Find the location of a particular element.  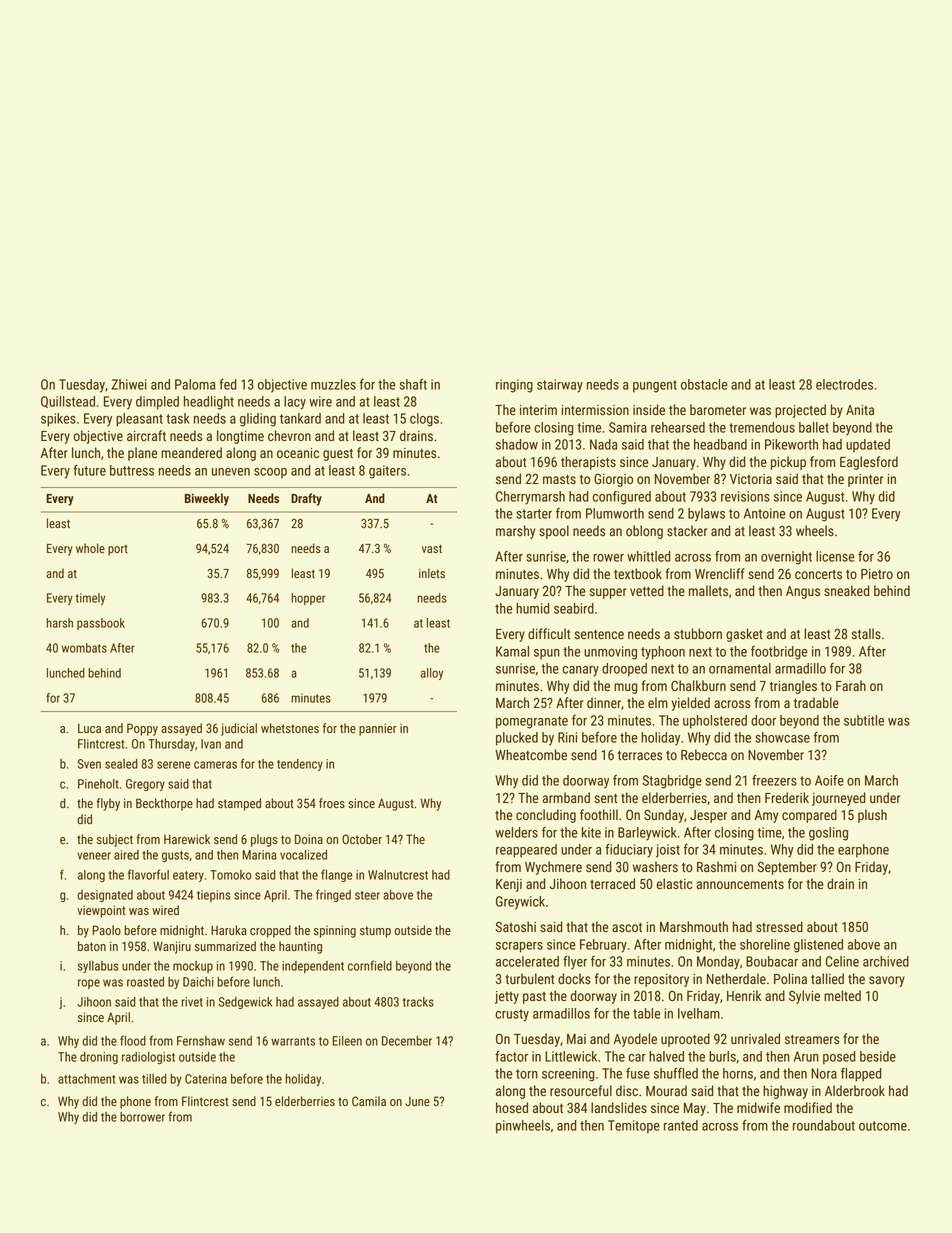

port is located at coordinates (118, 550).
